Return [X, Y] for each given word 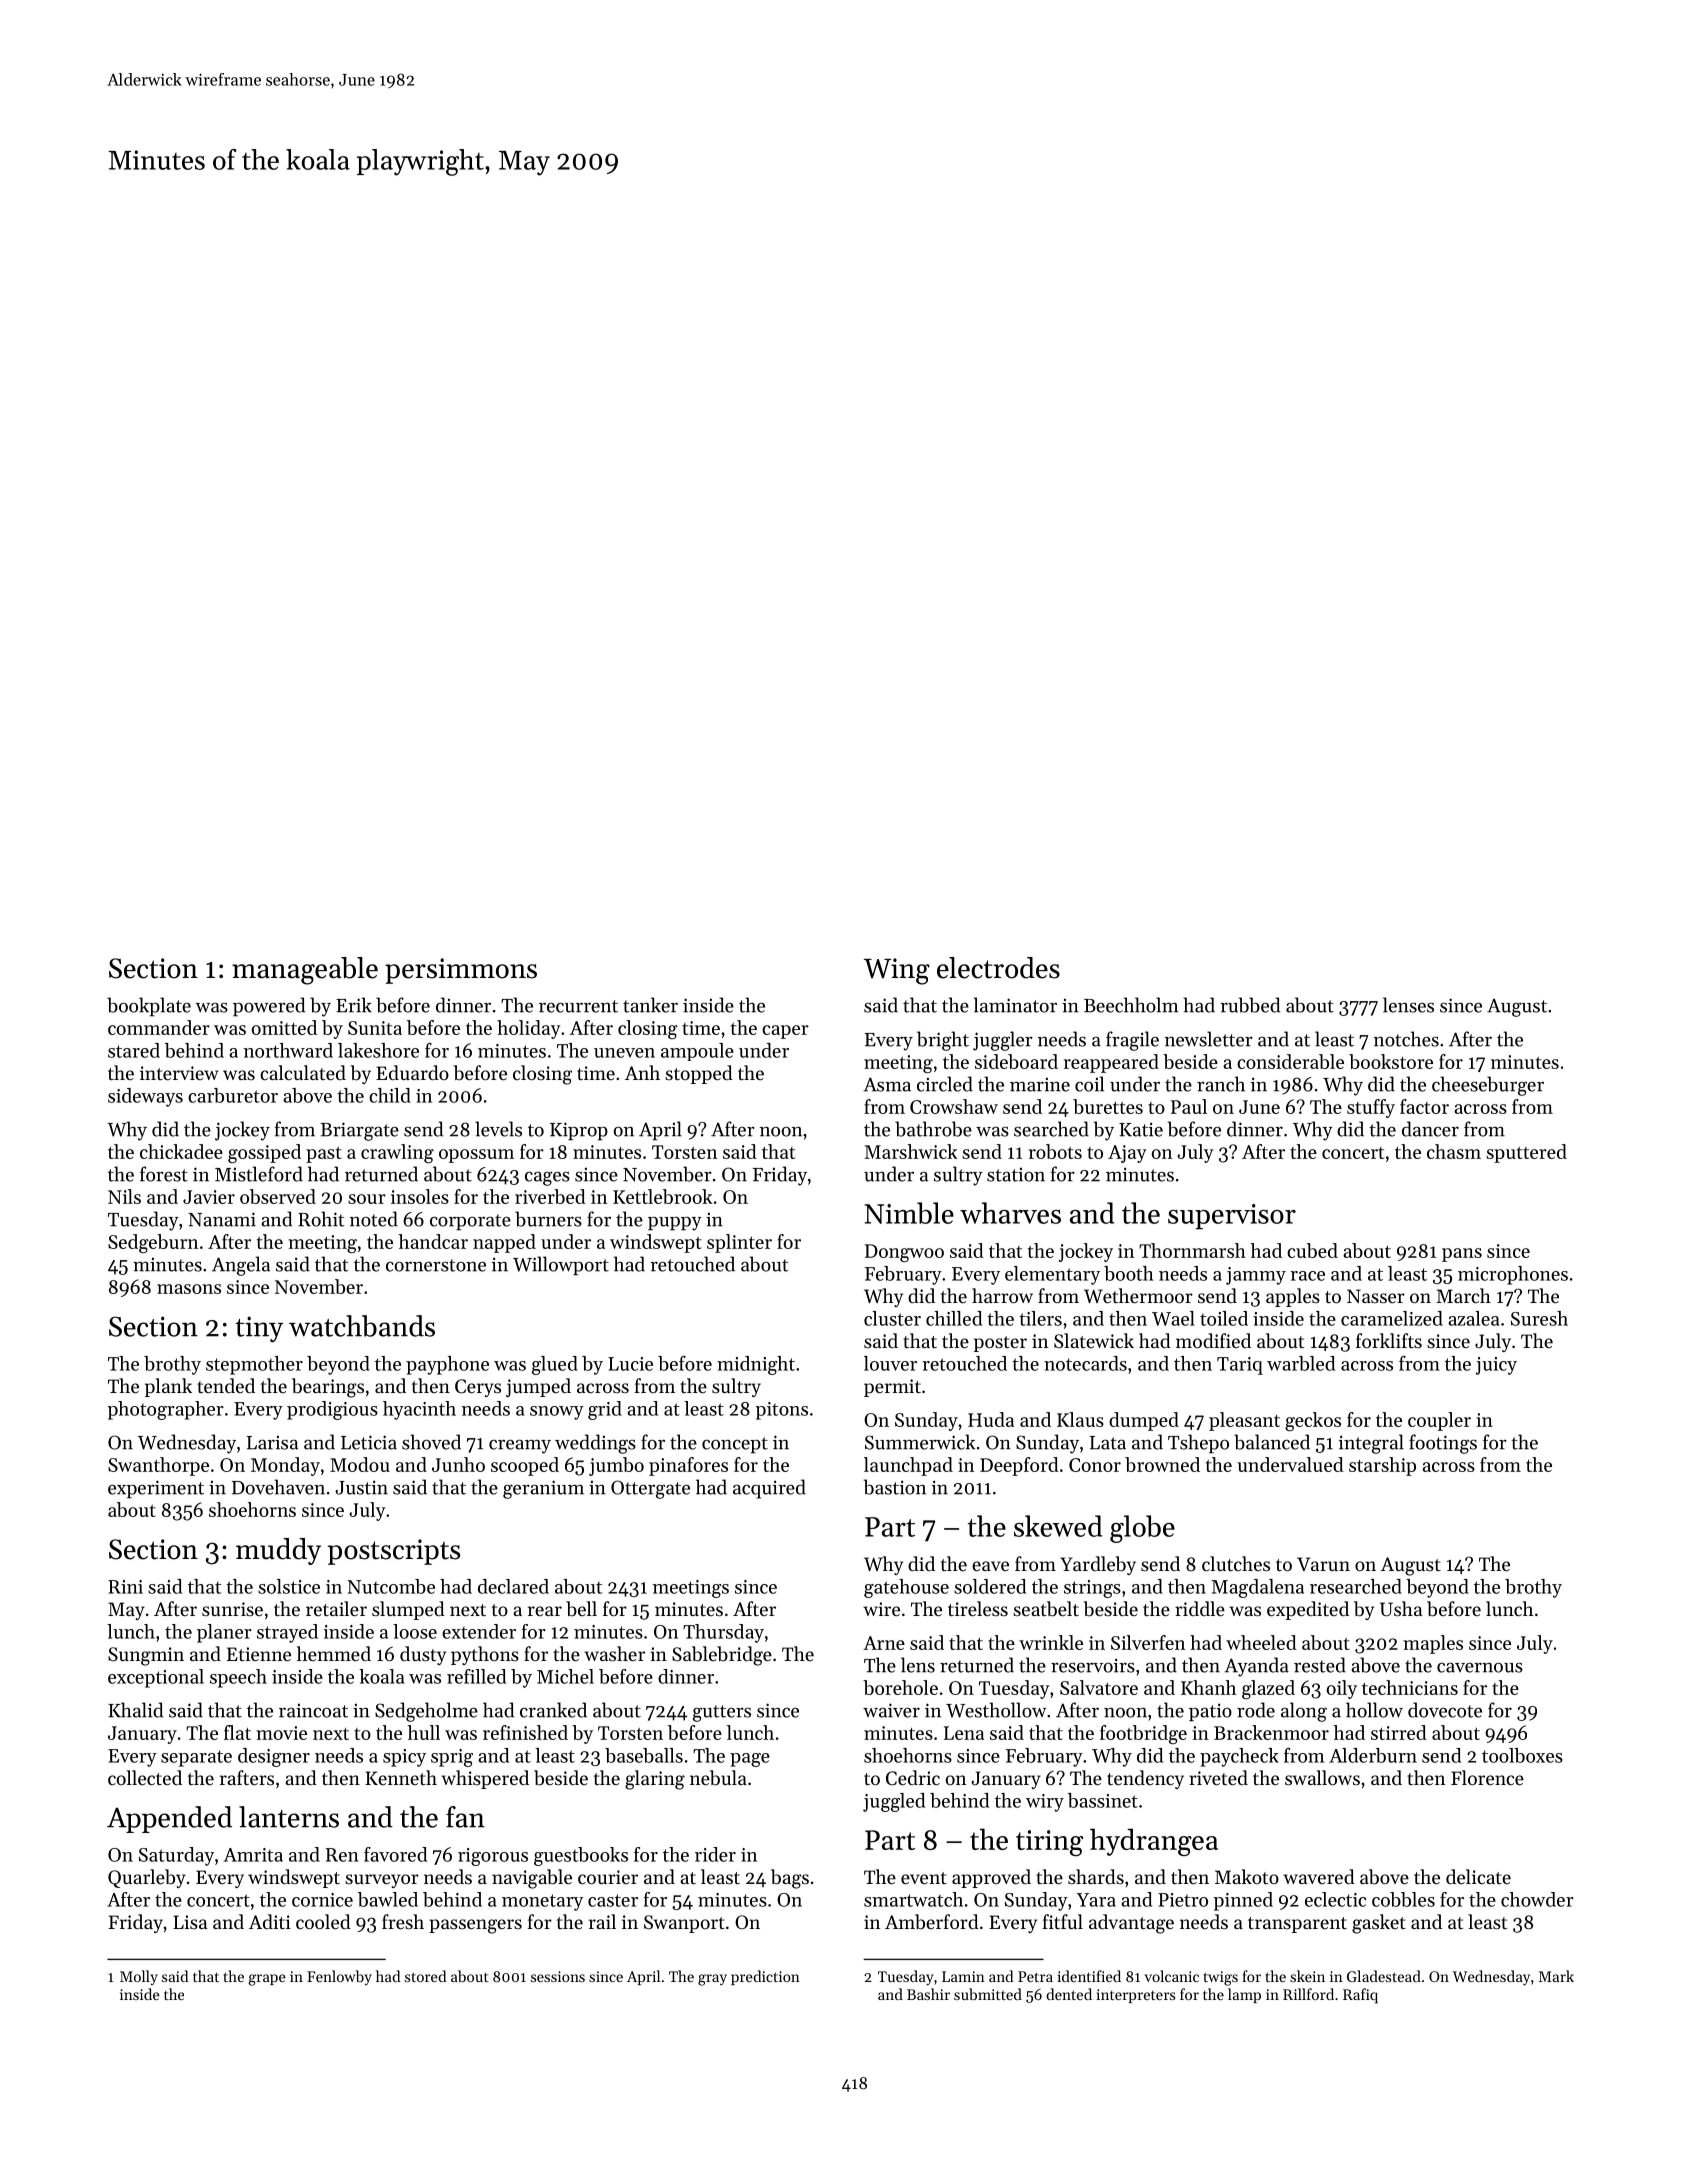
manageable [305, 971]
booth [1129, 1273]
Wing [897, 971]
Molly [139, 1977]
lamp [1244, 1995]
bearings [328, 1388]
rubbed [1250, 1005]
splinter [739, 1243]
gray [712, 1980]
